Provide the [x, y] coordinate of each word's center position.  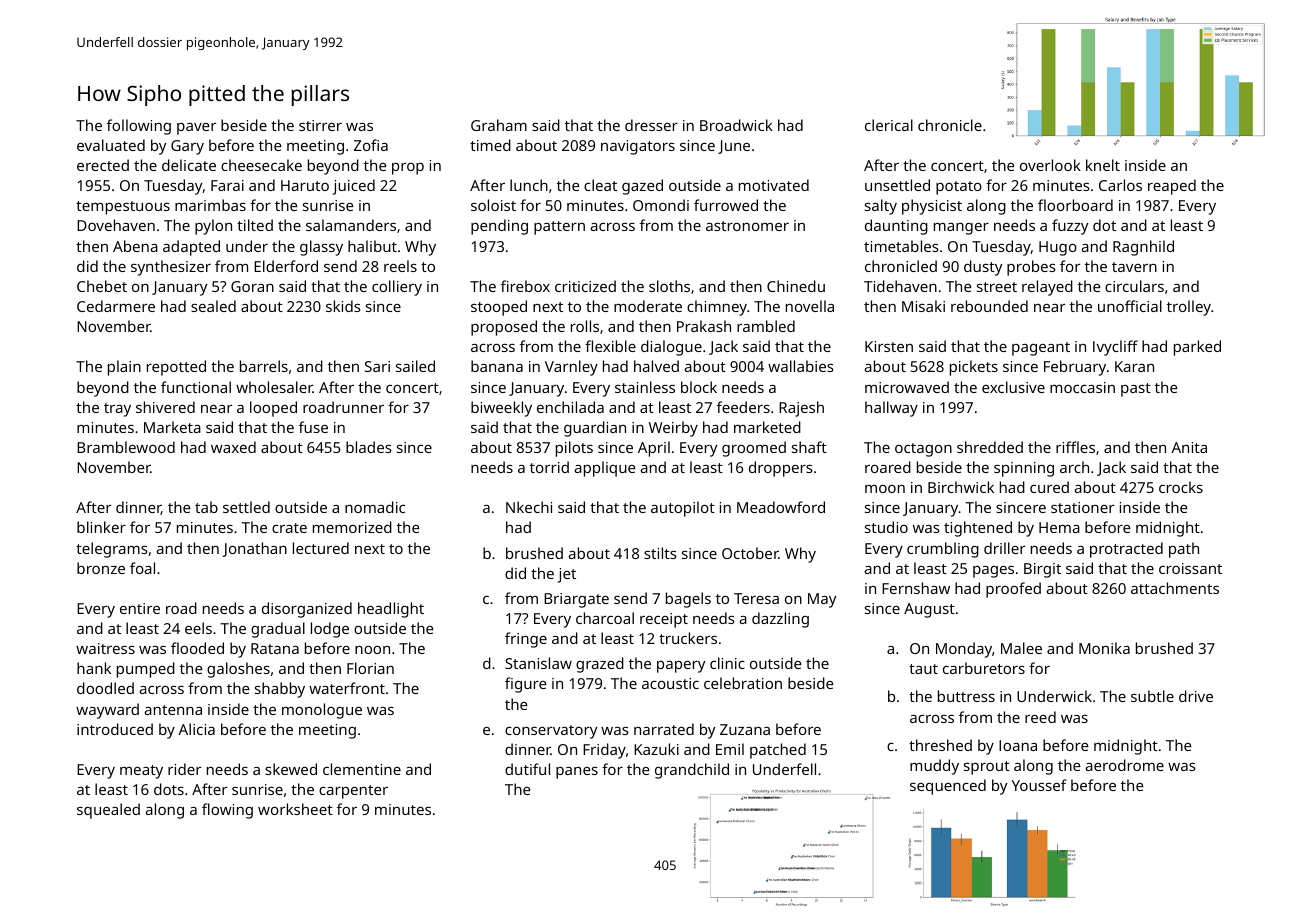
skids [343, 306]
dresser [651, 125]
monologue [322, 711]
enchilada [570, 407]
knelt [1103, 165]
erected [103, 165]
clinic [727, 663]
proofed [1013, 590]
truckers [688, 638]
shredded [990, 447]
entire [140, 608]
